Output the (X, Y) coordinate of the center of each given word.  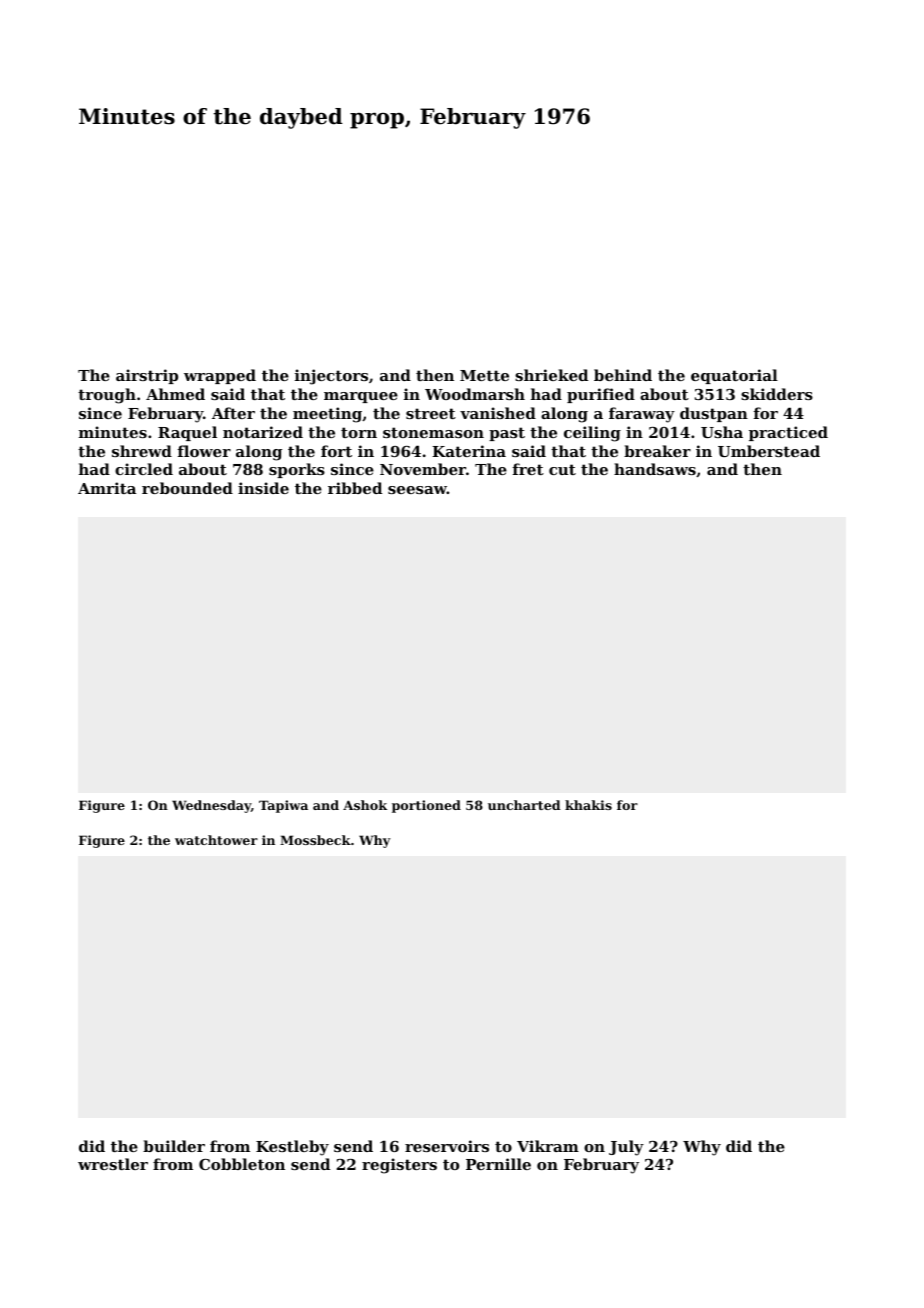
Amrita (107, 488)
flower (204, 451)
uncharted (524, 805)
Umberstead (769, 451)
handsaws (655, 469)
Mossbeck (315, 840)
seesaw (417, 490)
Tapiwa (283, 806)
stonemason (433, 432)
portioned (426, 806)
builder (174, 1146)
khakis (588, 805)
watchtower (216, 840)
